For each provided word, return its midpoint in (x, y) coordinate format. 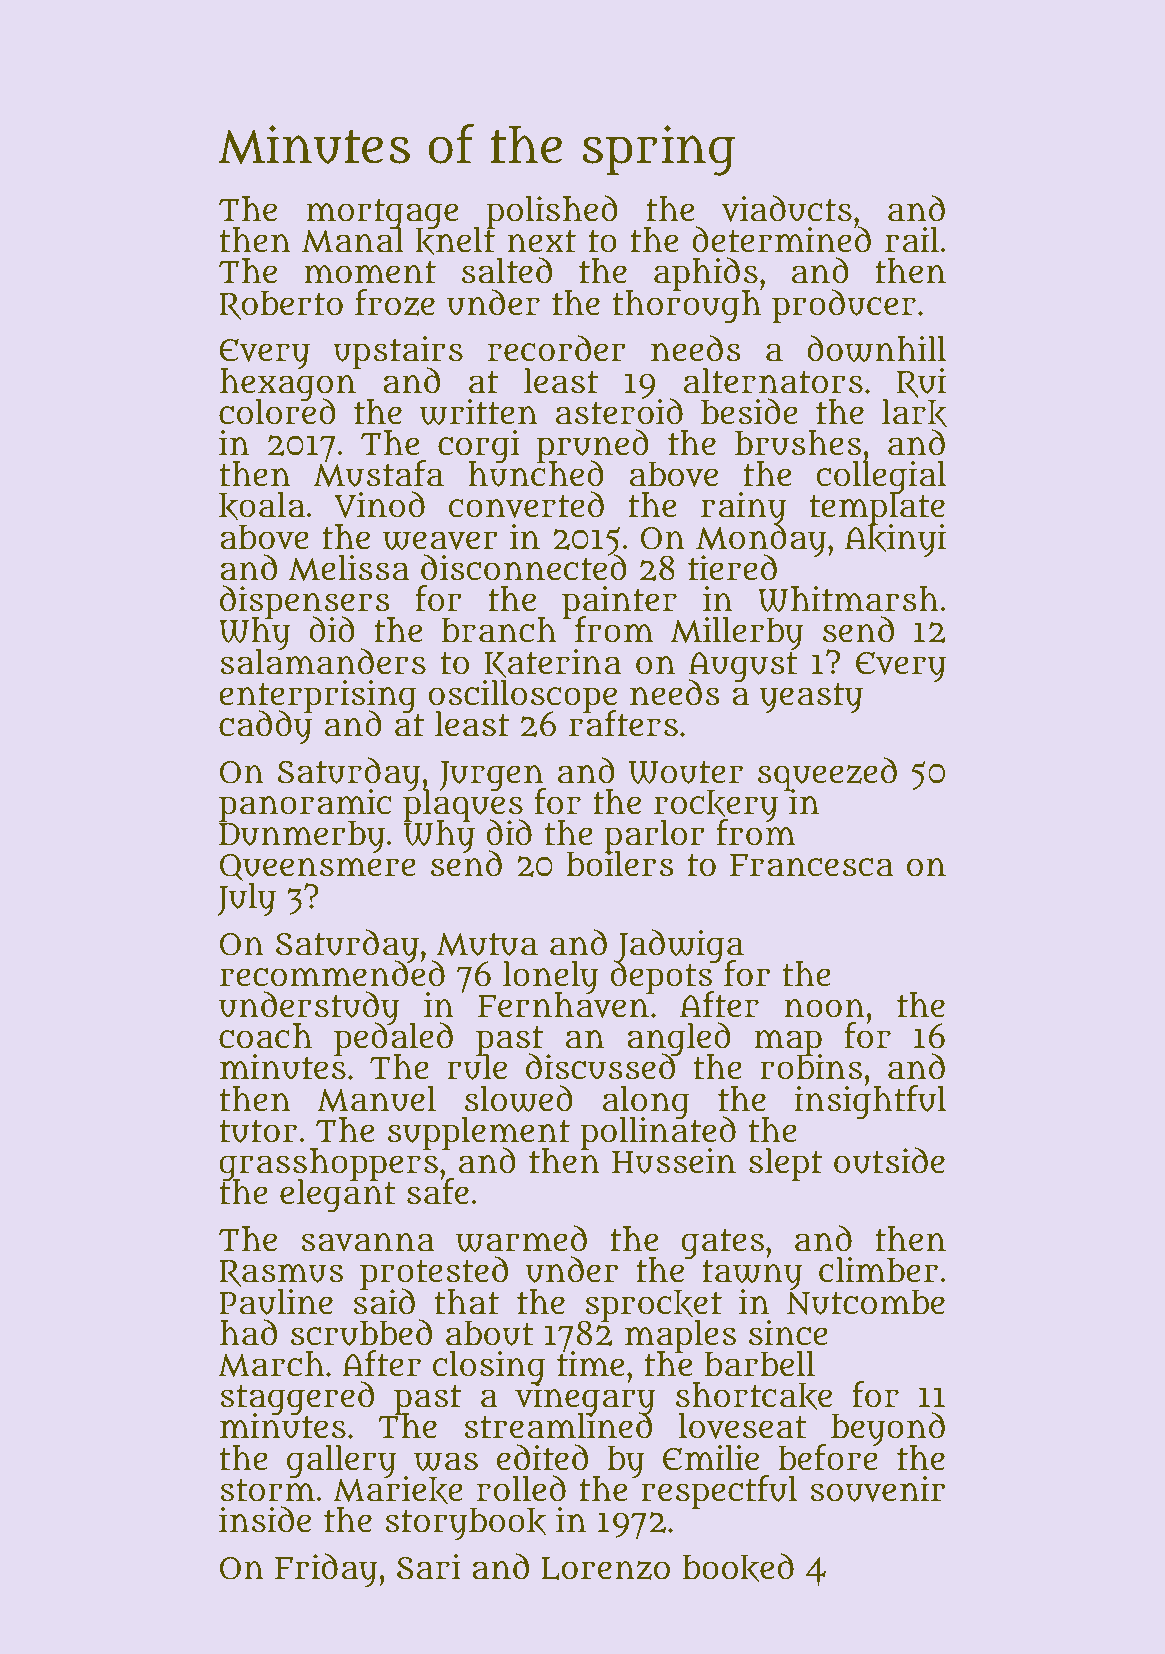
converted (526, 504)
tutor (258, 1131)
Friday (326, 1570)
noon (825, 1008)
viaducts (787, 208)
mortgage (382, 214)
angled (679, 1039)
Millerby (737, 633)
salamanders (323, 662)
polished (552, 212)
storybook (465, 1523)
